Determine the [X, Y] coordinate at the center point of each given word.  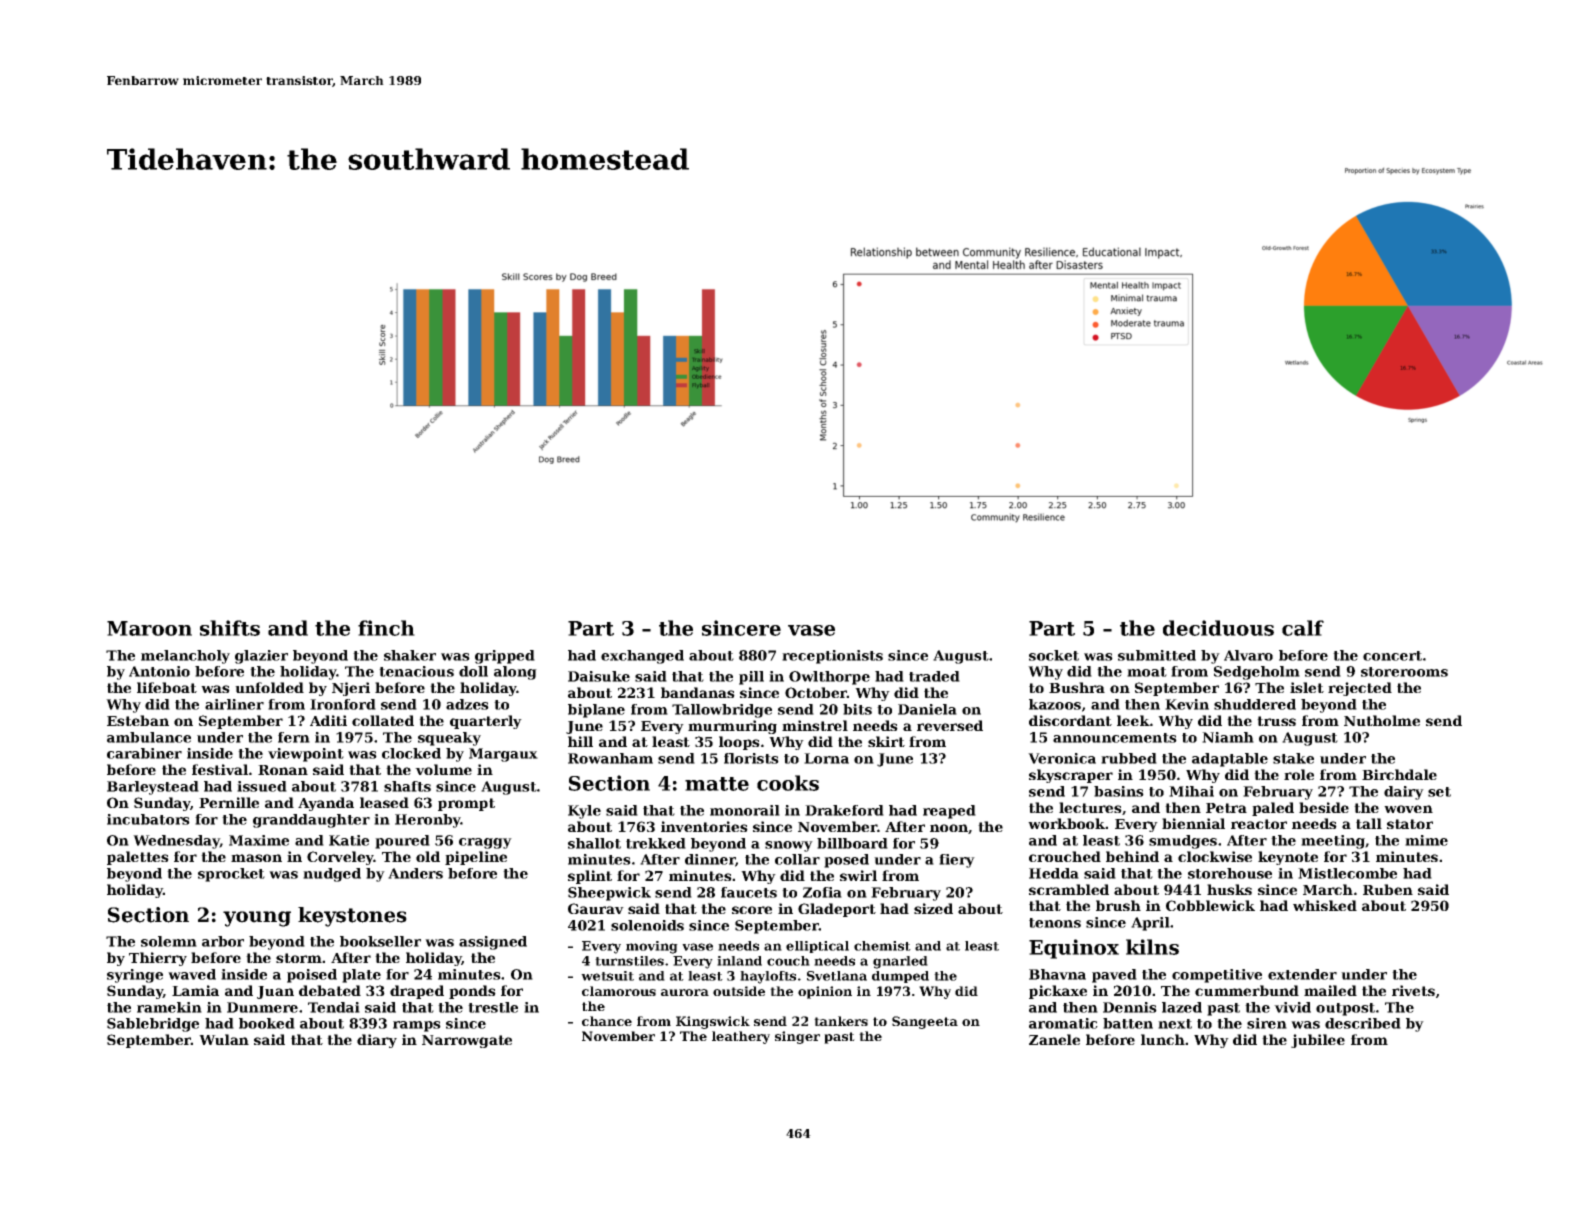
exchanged [642, 657]
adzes [467, 704]
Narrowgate [467, 1041]
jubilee [1318, 1041]
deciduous [1218, 628]
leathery [741, 1037]
